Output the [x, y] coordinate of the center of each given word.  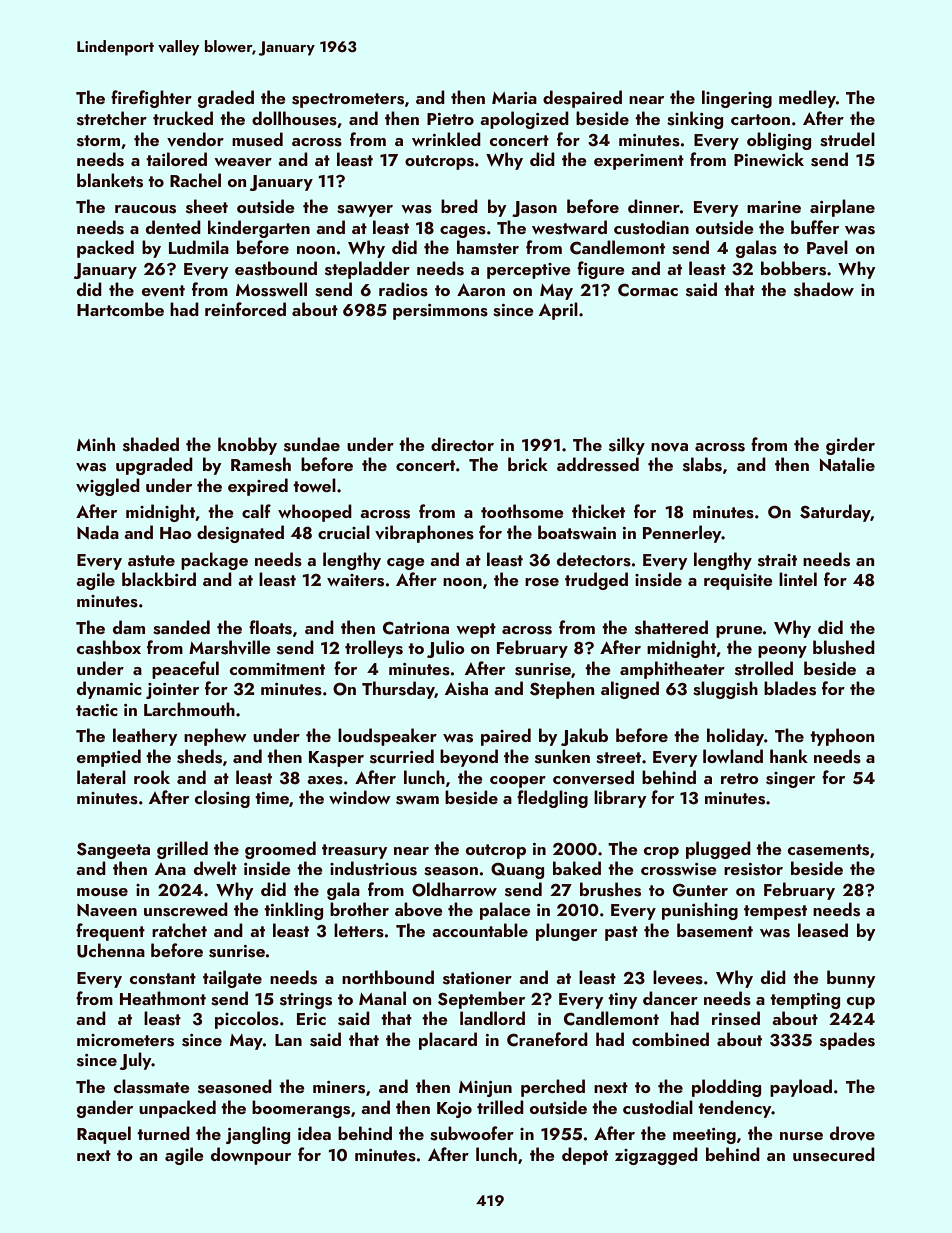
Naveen [107, 910]
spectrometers [348, 100]
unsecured [834, 1154]
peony [782, 652]
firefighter [151, 99]
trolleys [374, 649]
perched [553, 1088]
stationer [477, 978]
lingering [737, 99]
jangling [258, 1135]
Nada [98, 532]
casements [828, 850]
